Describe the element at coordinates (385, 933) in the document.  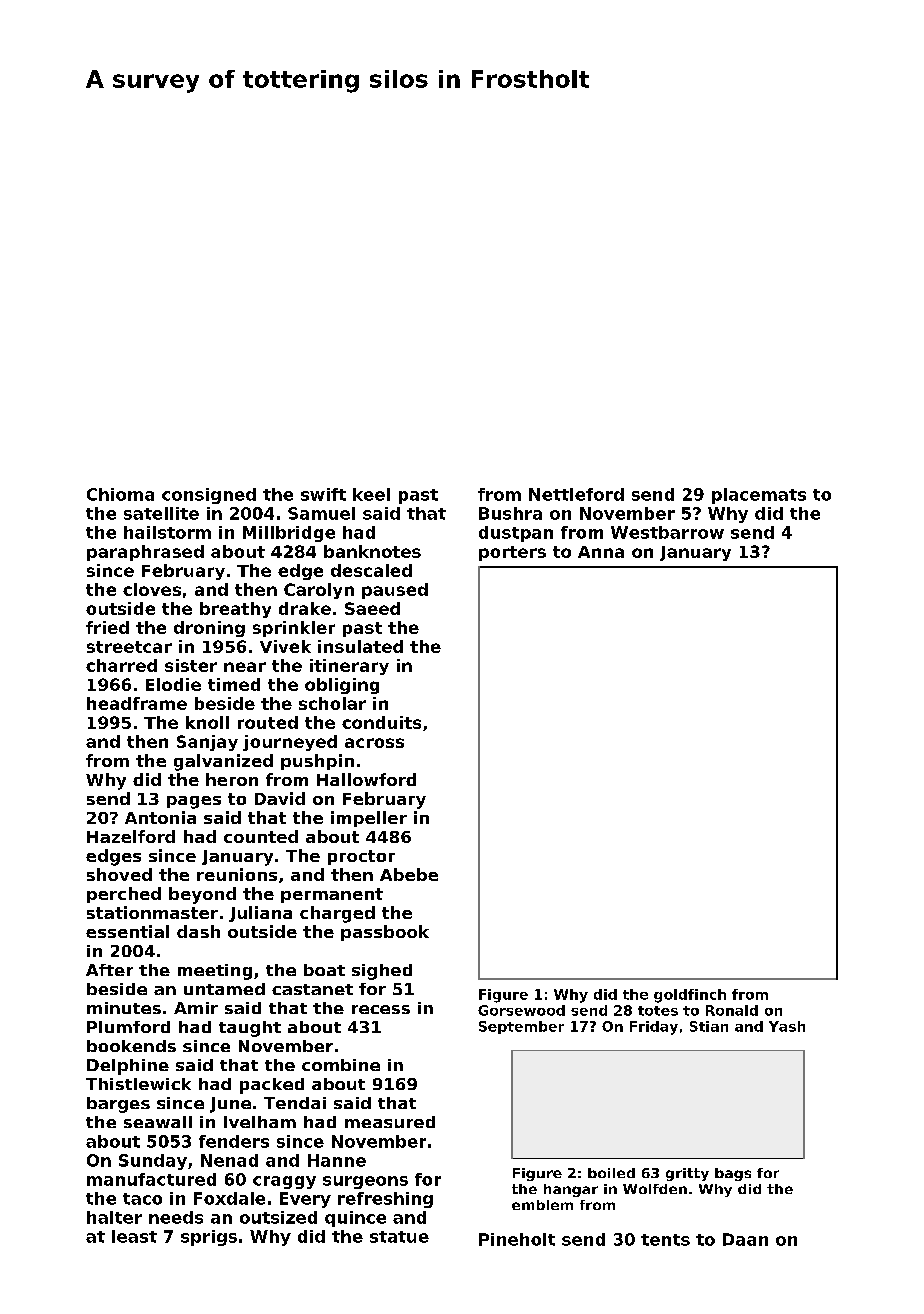
I see `passbook` at that location.
